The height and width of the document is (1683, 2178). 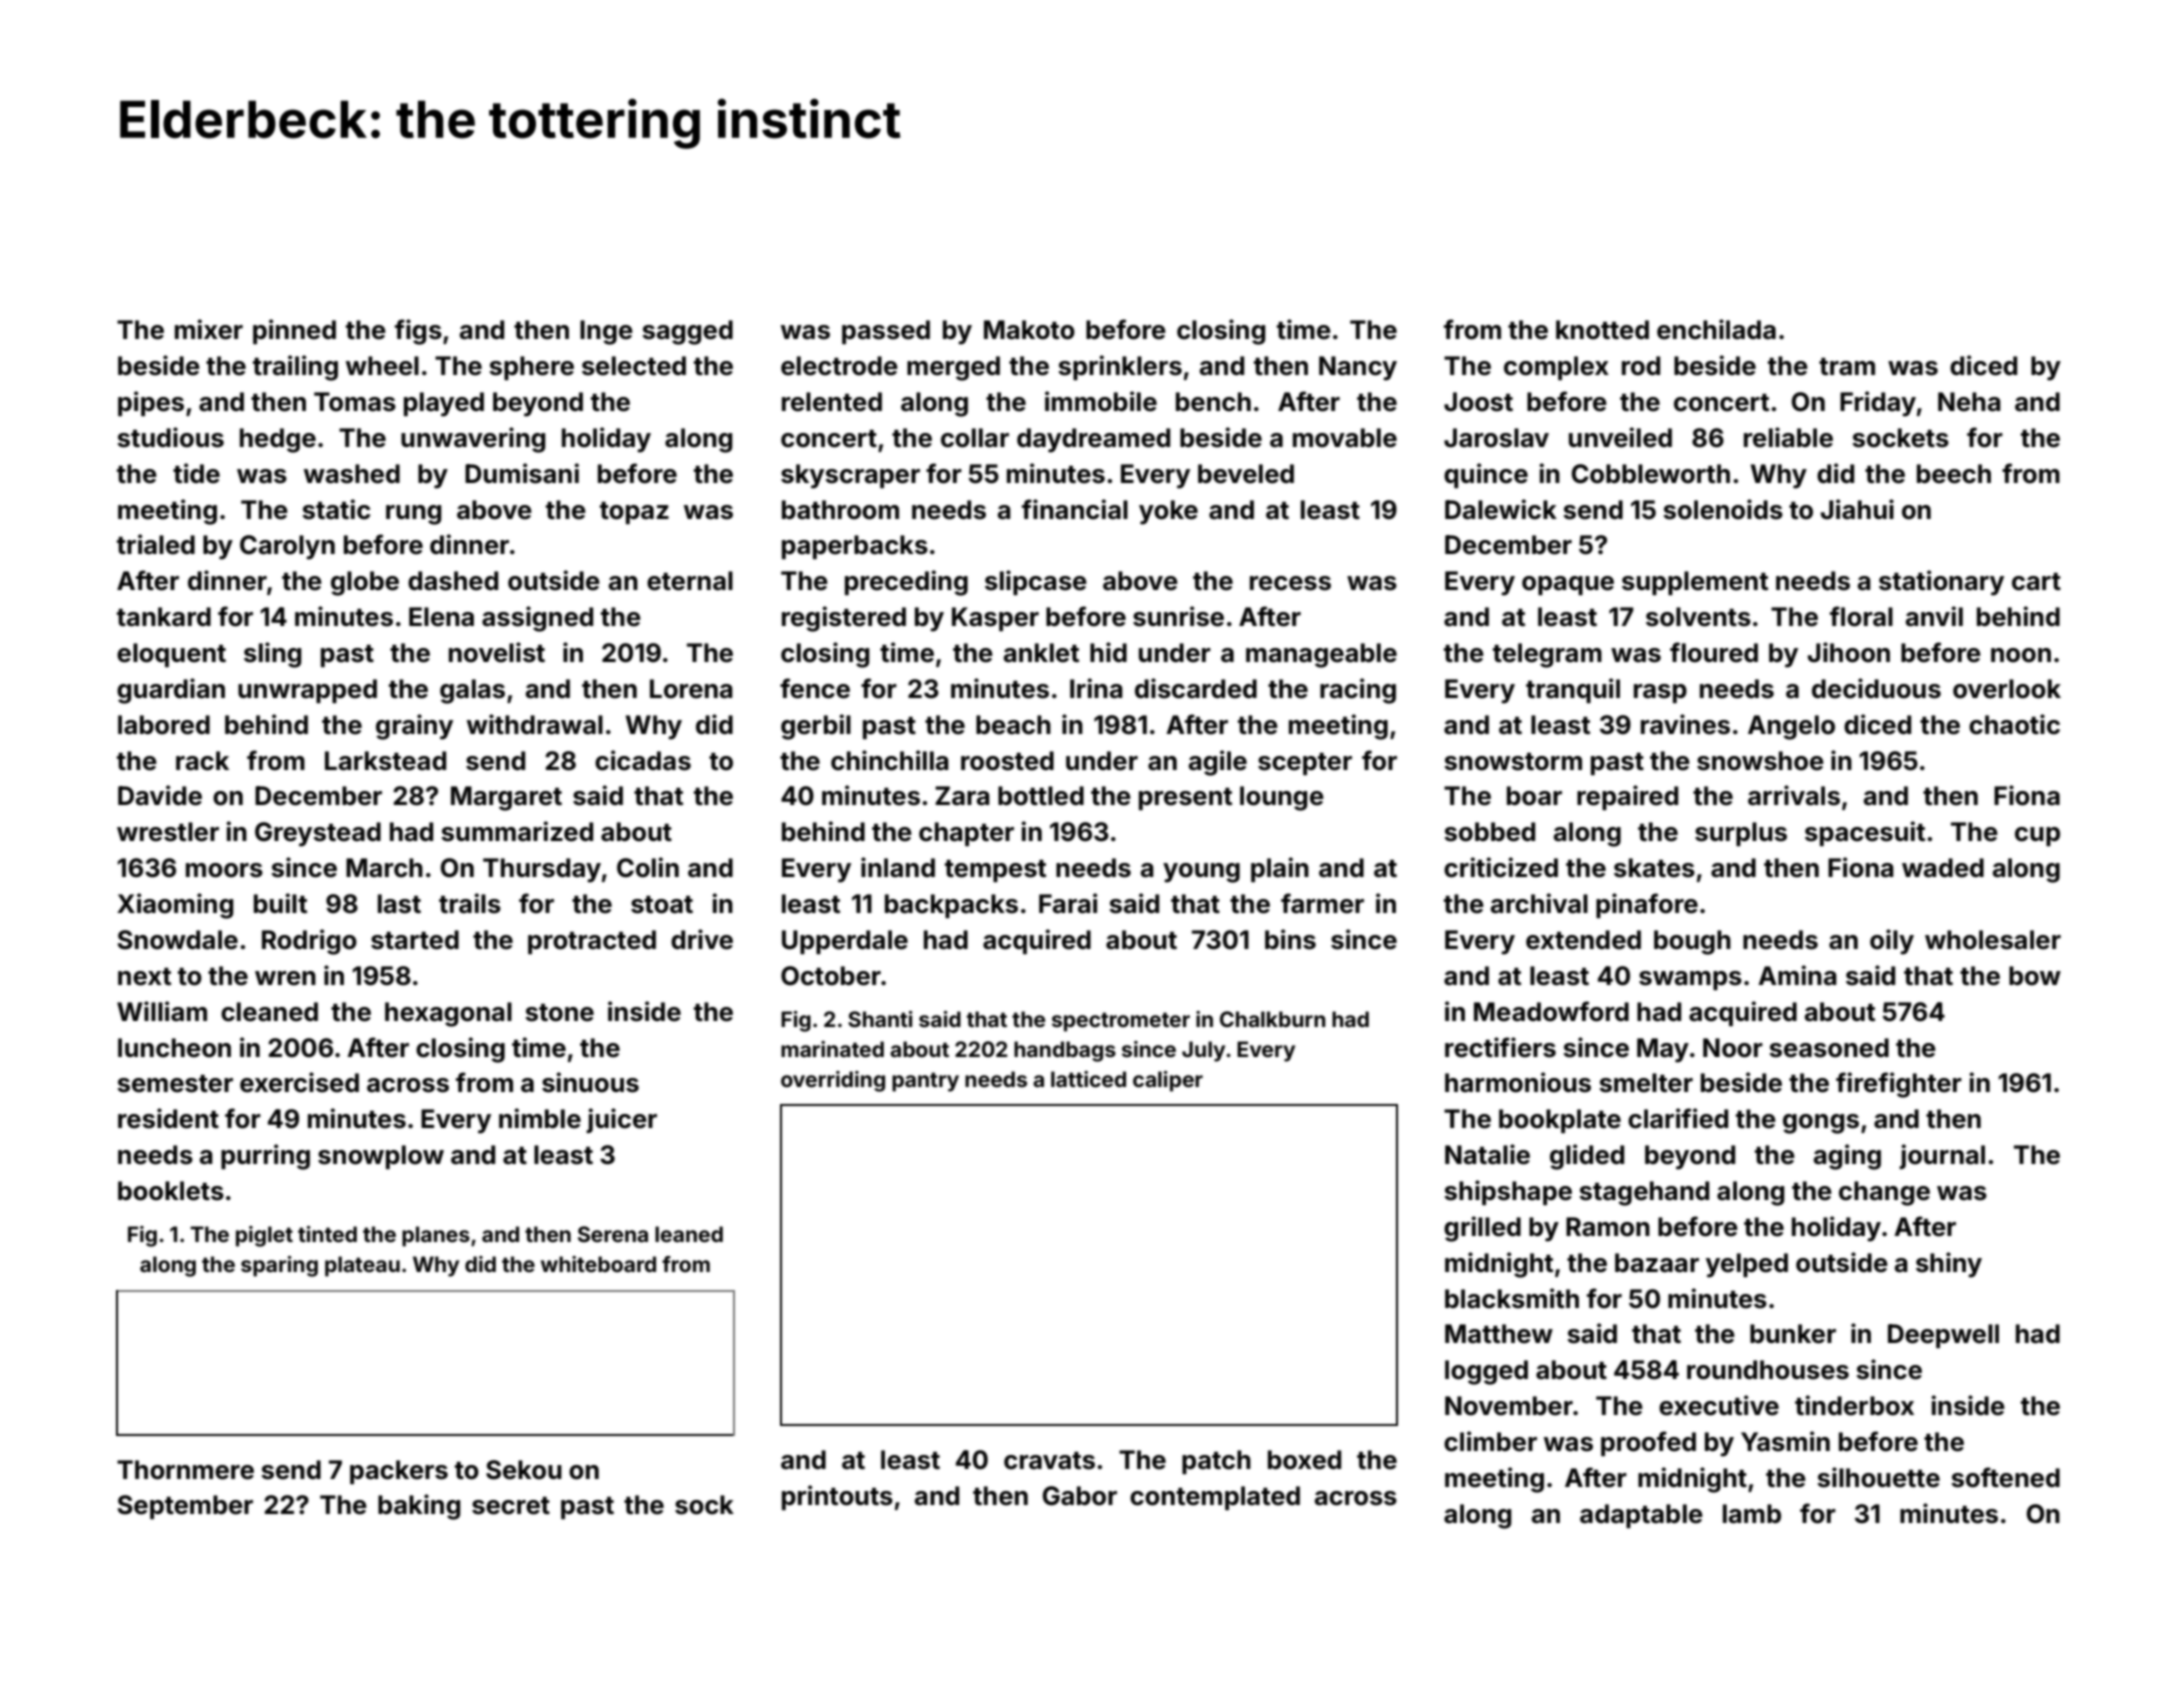 What do you see at coordinates (517, 831) in the document?
I see `summarized` at bounding box center [517, 831].
